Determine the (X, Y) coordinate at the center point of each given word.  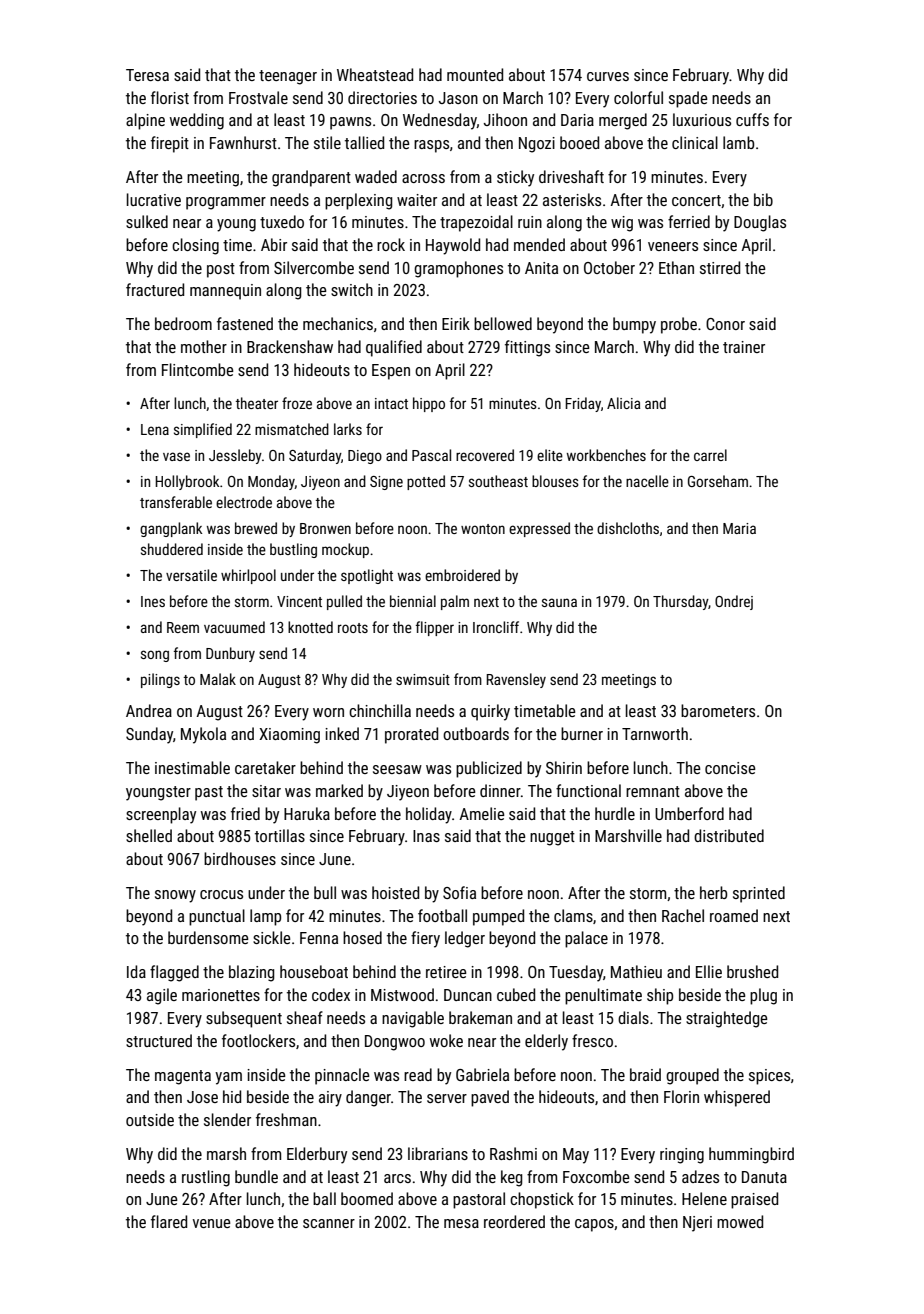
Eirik (456, 323)
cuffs (752, 119)
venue (212, 1223)
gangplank (171, 529)
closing (195, 246)
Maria (739, 528)
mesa (461, 1223)
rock (391, 244)
